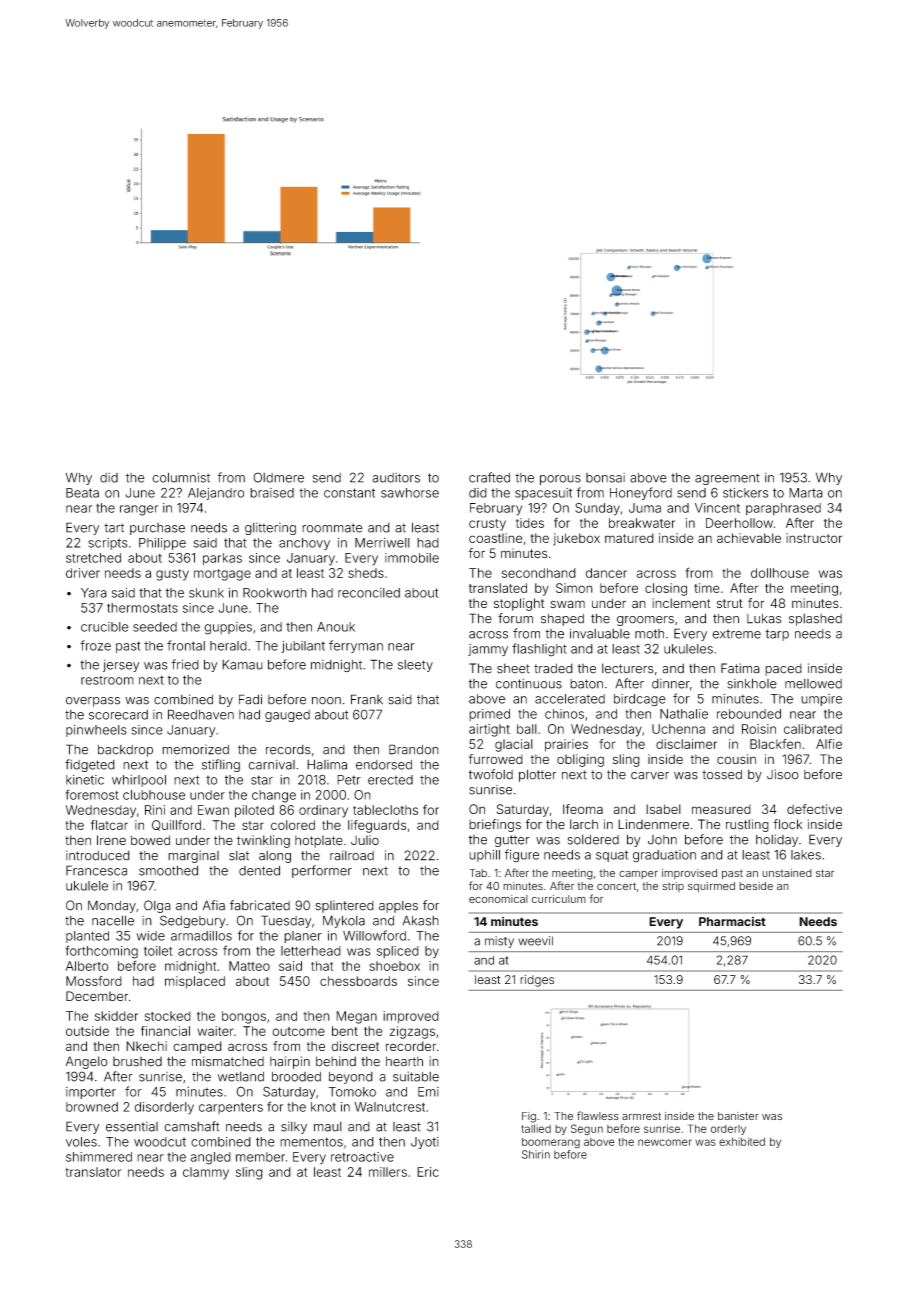  Describe the element at coordinates (536, 1154) in the screenshot. I see `Shirin` at that location.
